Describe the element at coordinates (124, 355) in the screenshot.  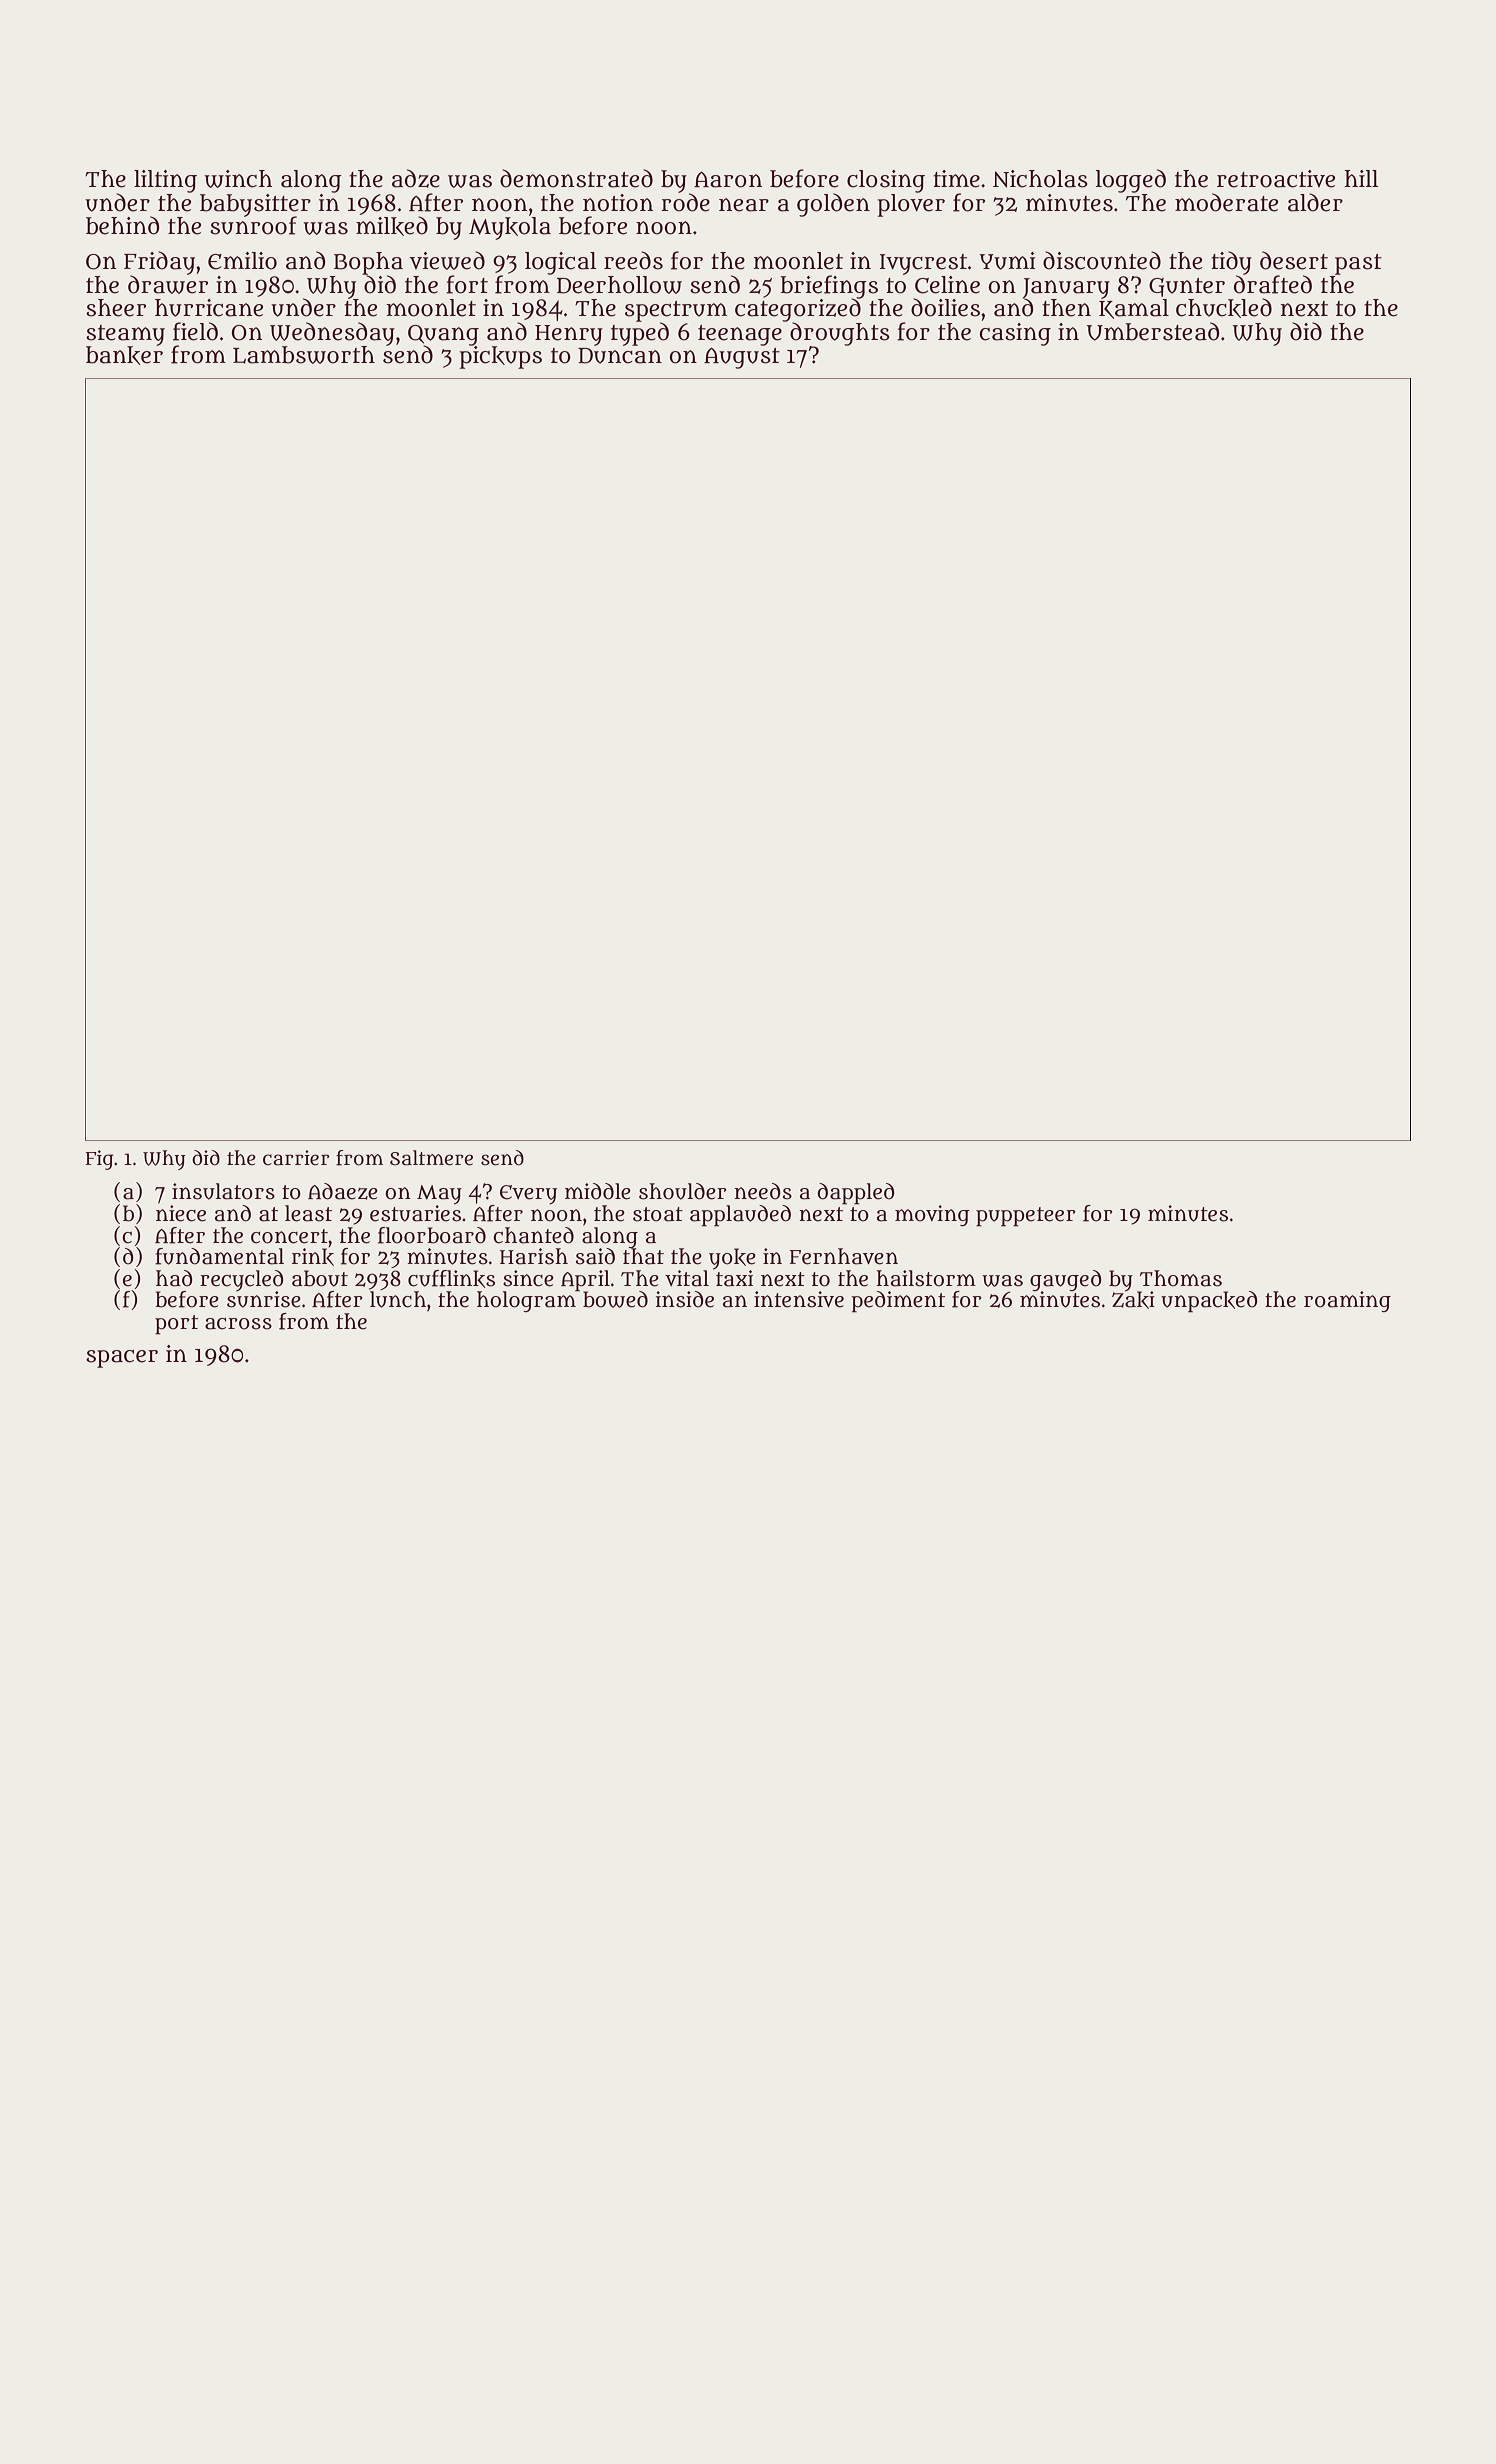
I see `banker` at that location.
